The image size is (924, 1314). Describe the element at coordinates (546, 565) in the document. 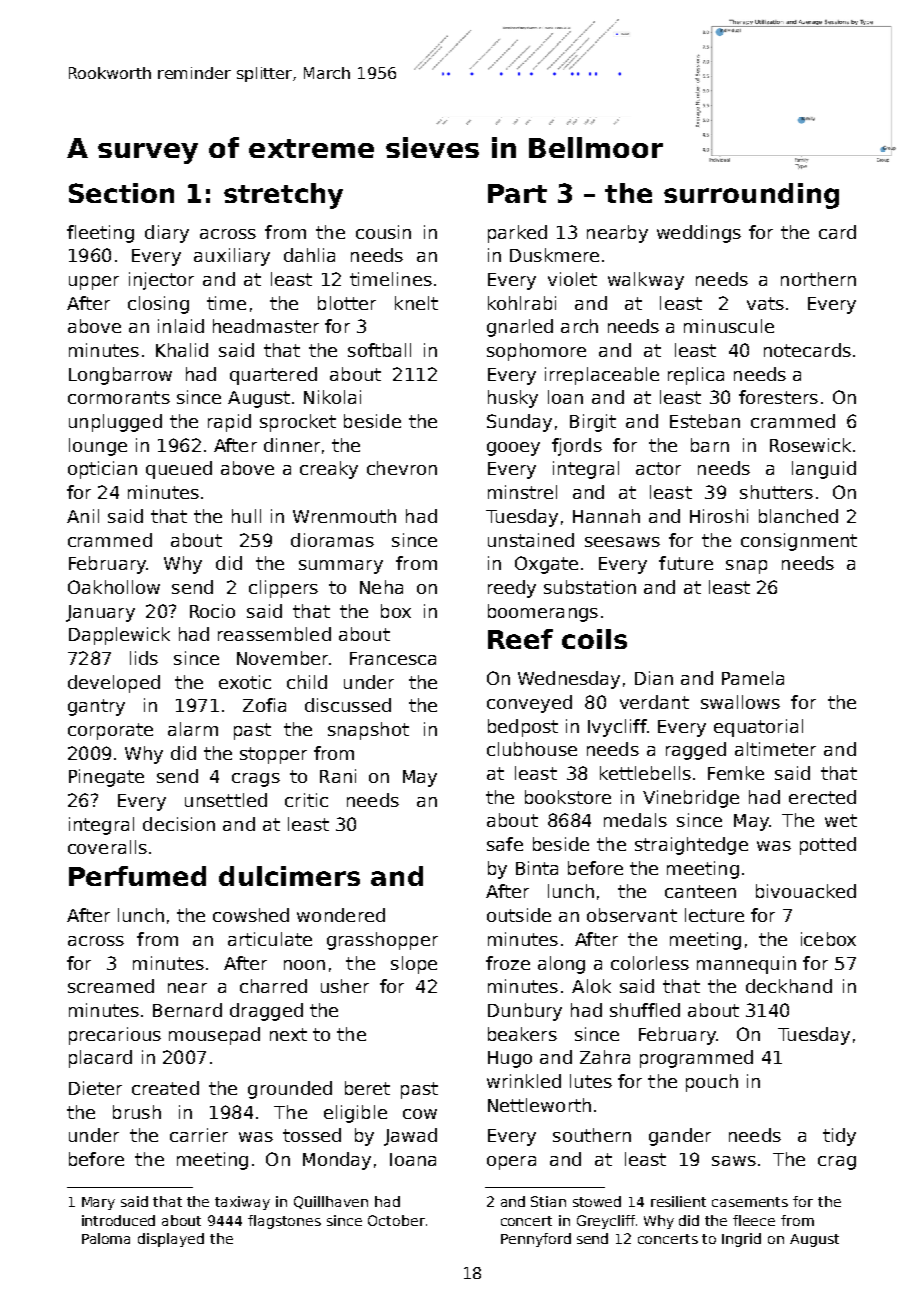

I see `Oxgate` at that location.
